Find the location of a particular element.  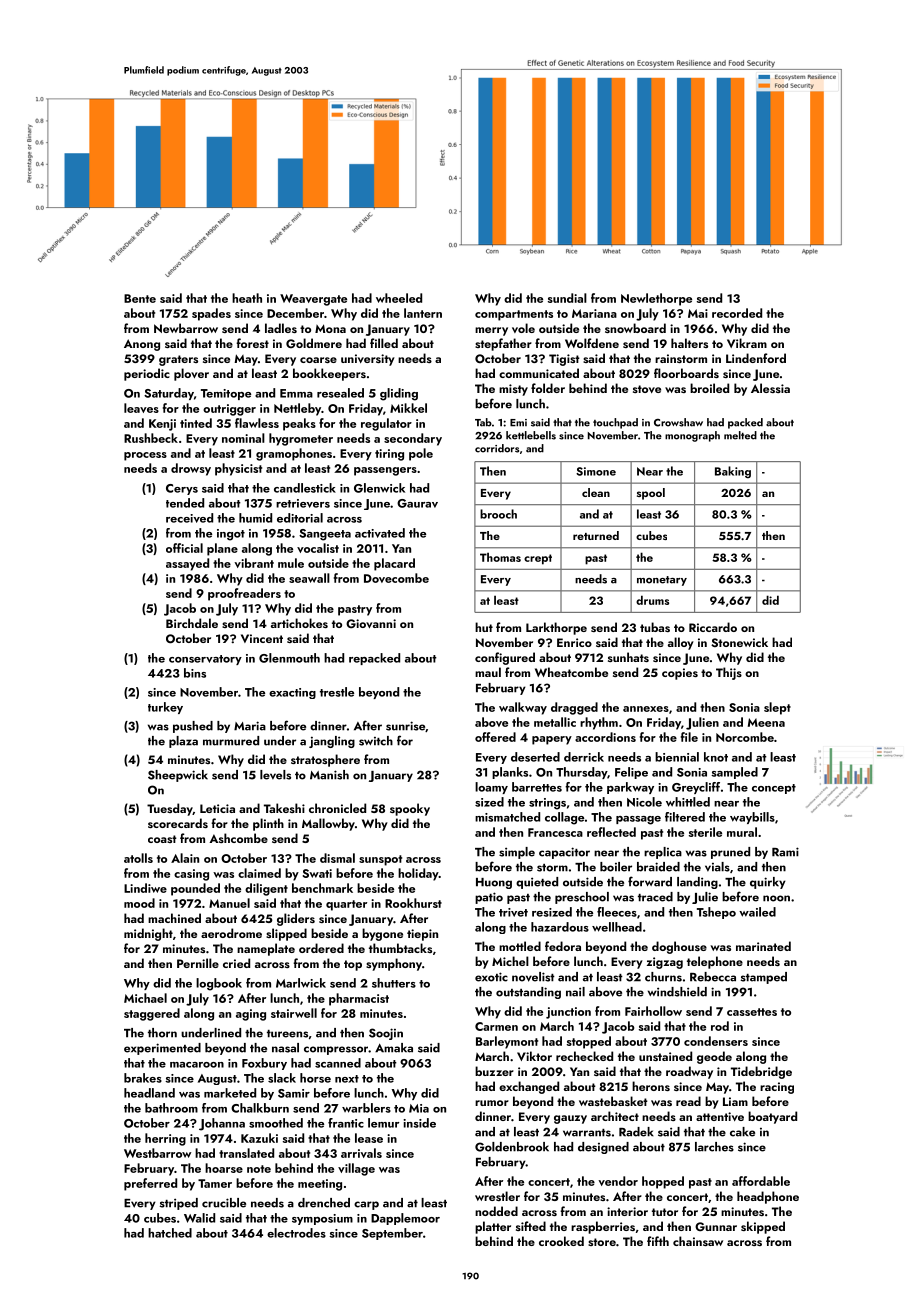

brooch is located at coordinates (498, 514).
